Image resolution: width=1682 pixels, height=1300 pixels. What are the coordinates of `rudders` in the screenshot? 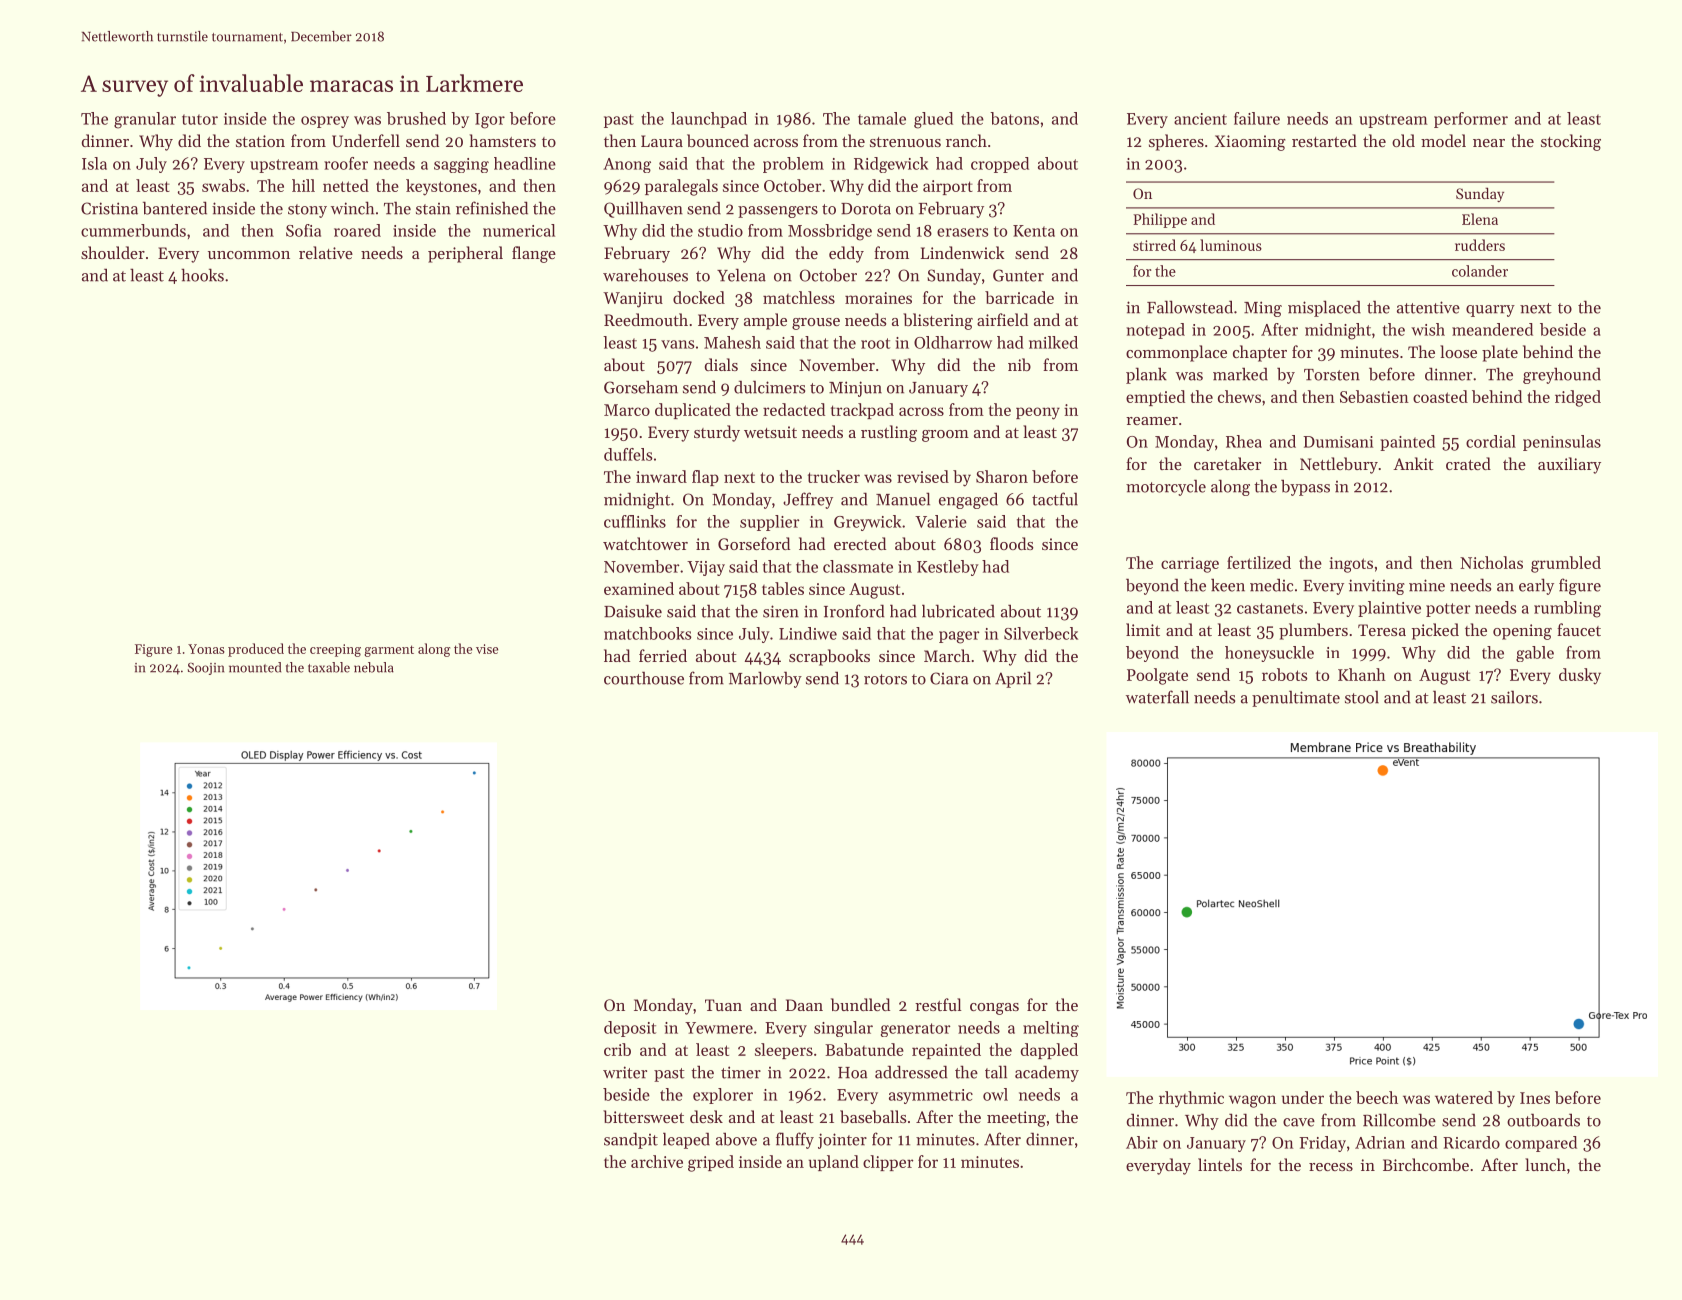 It's located at (1480, 245).
